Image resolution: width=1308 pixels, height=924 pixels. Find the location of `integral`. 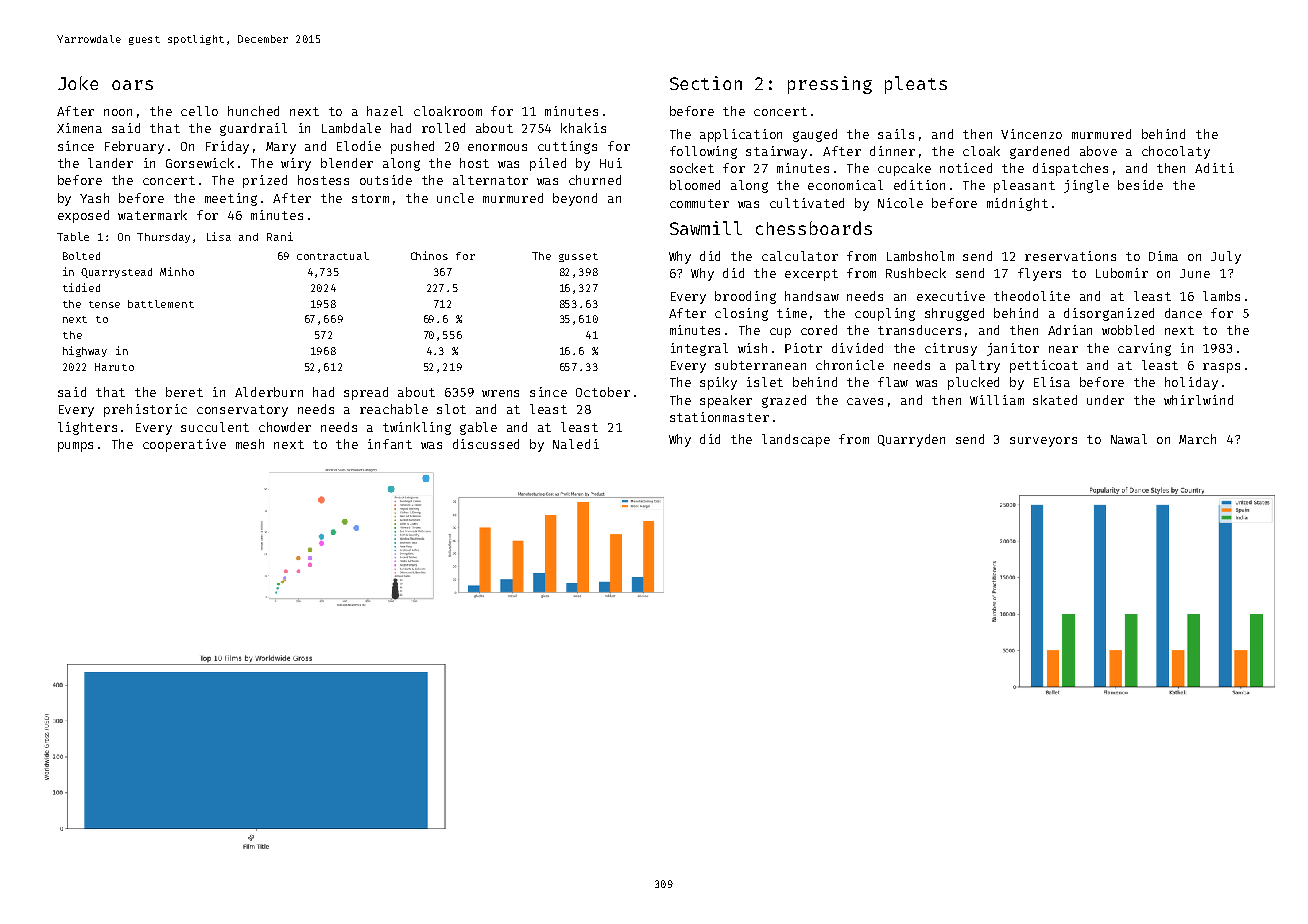

integral is located at coordinates (699, 349).
